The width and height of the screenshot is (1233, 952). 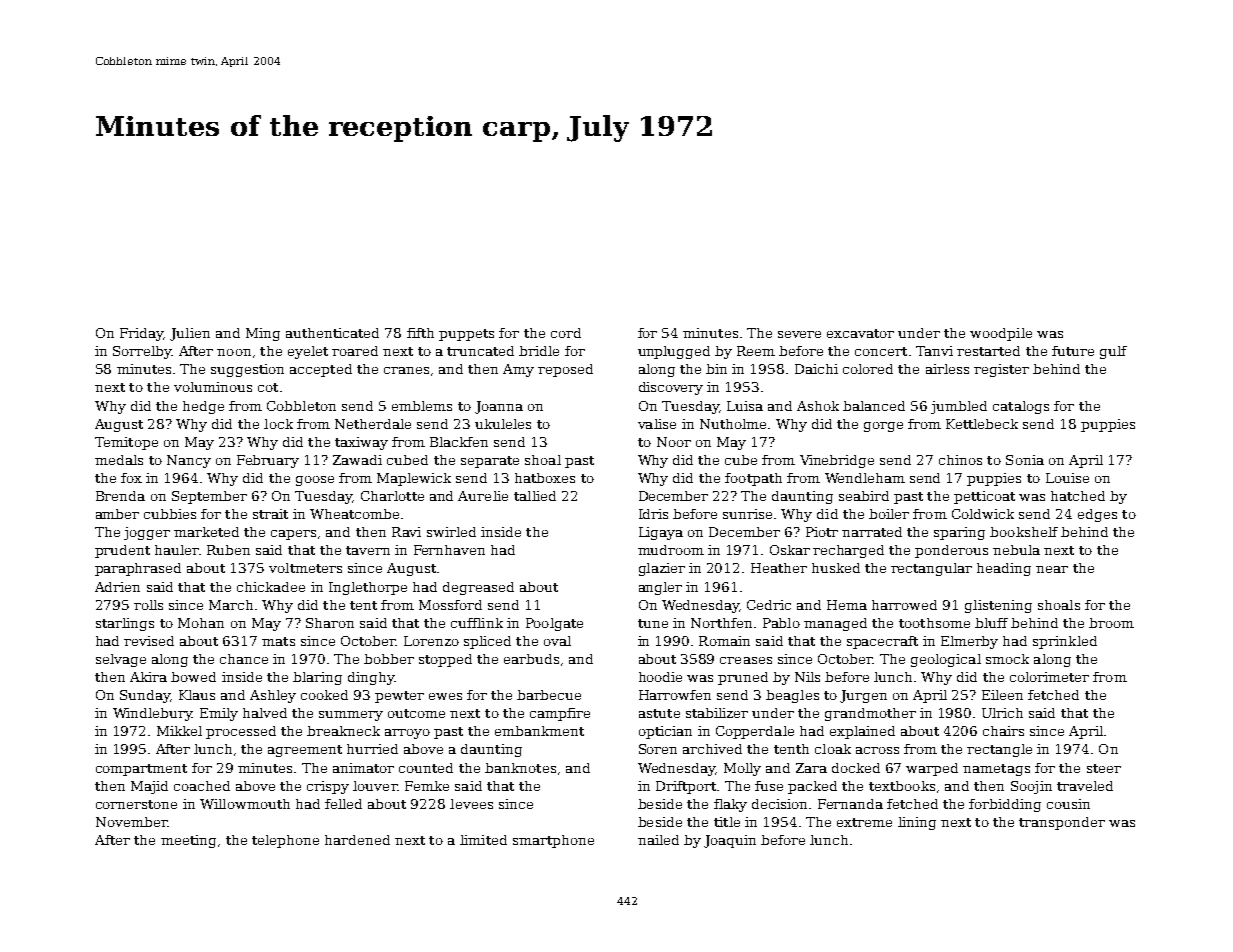 I want to click on hedge, so click(x=203, y=407).
